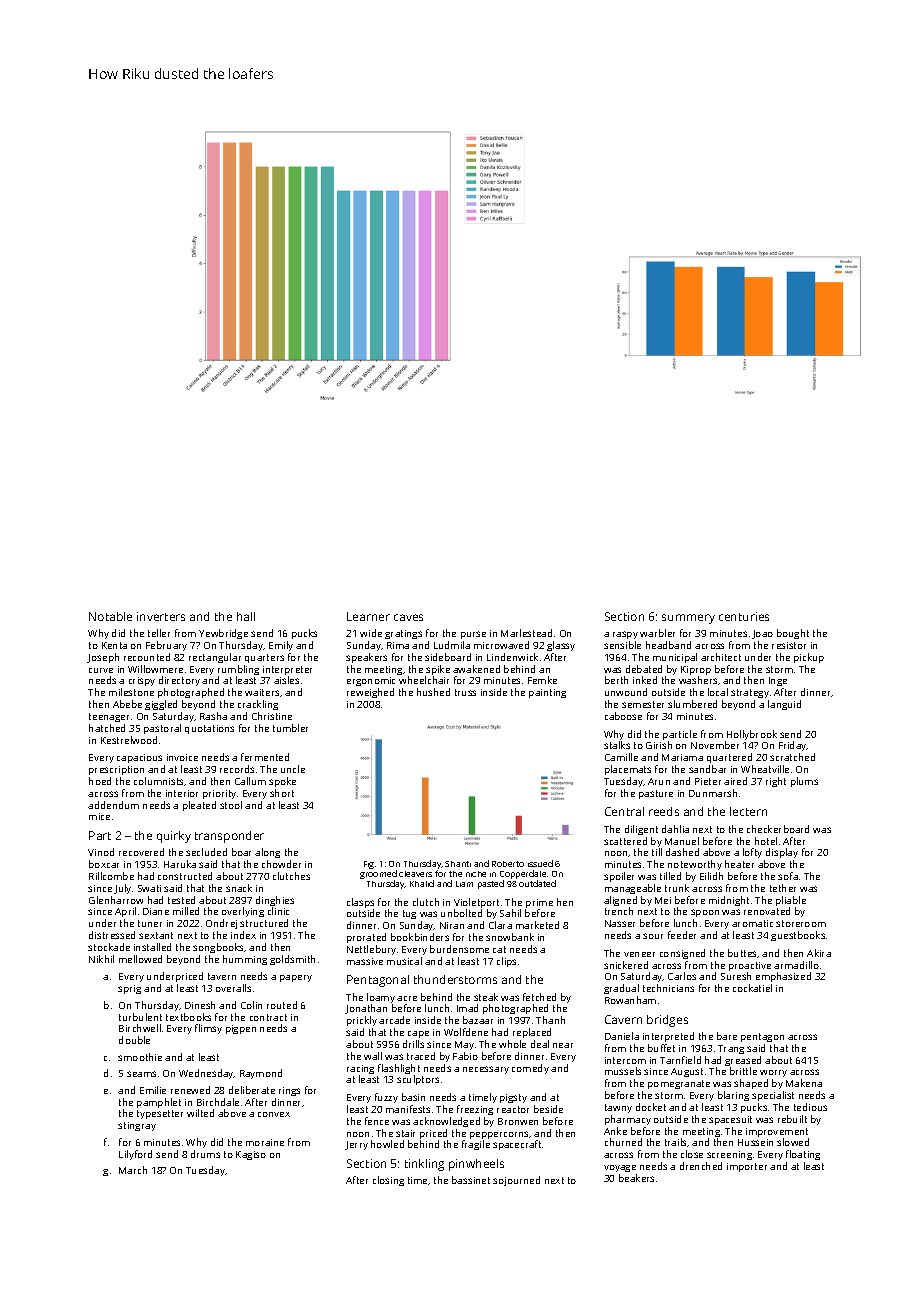 The width and height of the page is (924, 1308). What do you see at coordinates (287, 670) in the page?
I see `interpreter` at bounding box center [287, 670].
